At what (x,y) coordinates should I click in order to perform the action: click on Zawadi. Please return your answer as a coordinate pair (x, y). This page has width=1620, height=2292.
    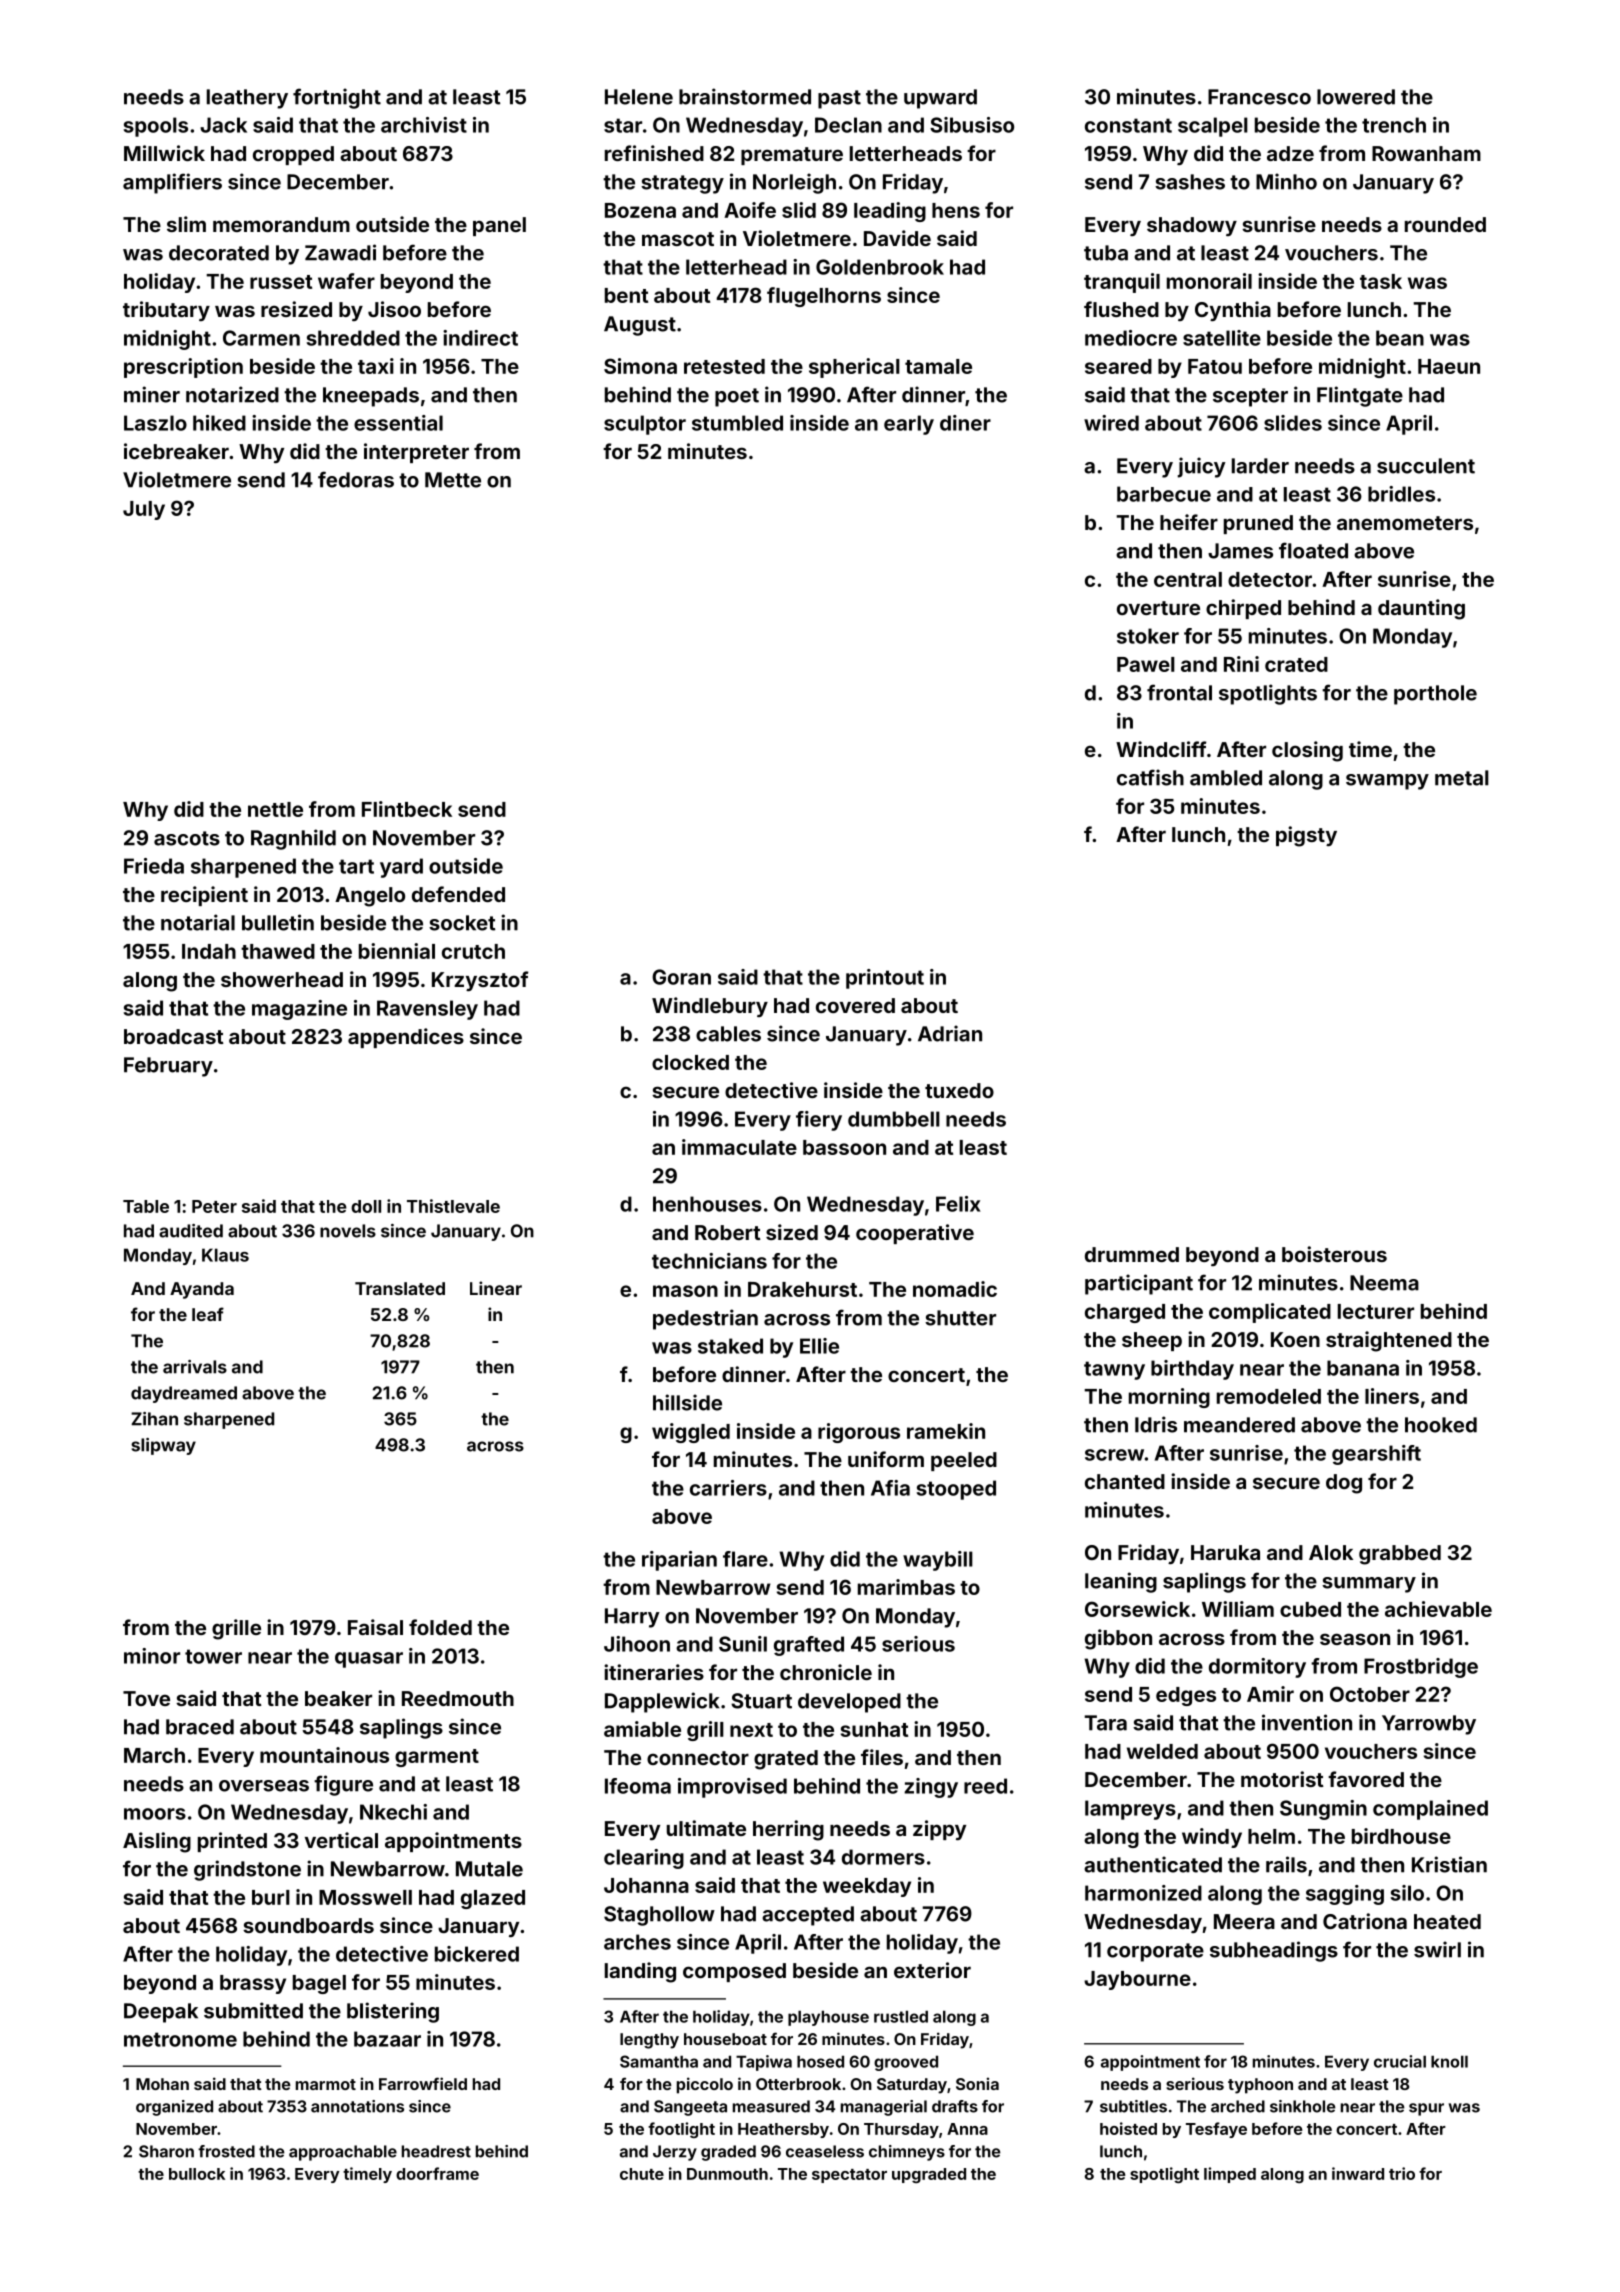
    Looking at the image, I should click on (340, 252).
